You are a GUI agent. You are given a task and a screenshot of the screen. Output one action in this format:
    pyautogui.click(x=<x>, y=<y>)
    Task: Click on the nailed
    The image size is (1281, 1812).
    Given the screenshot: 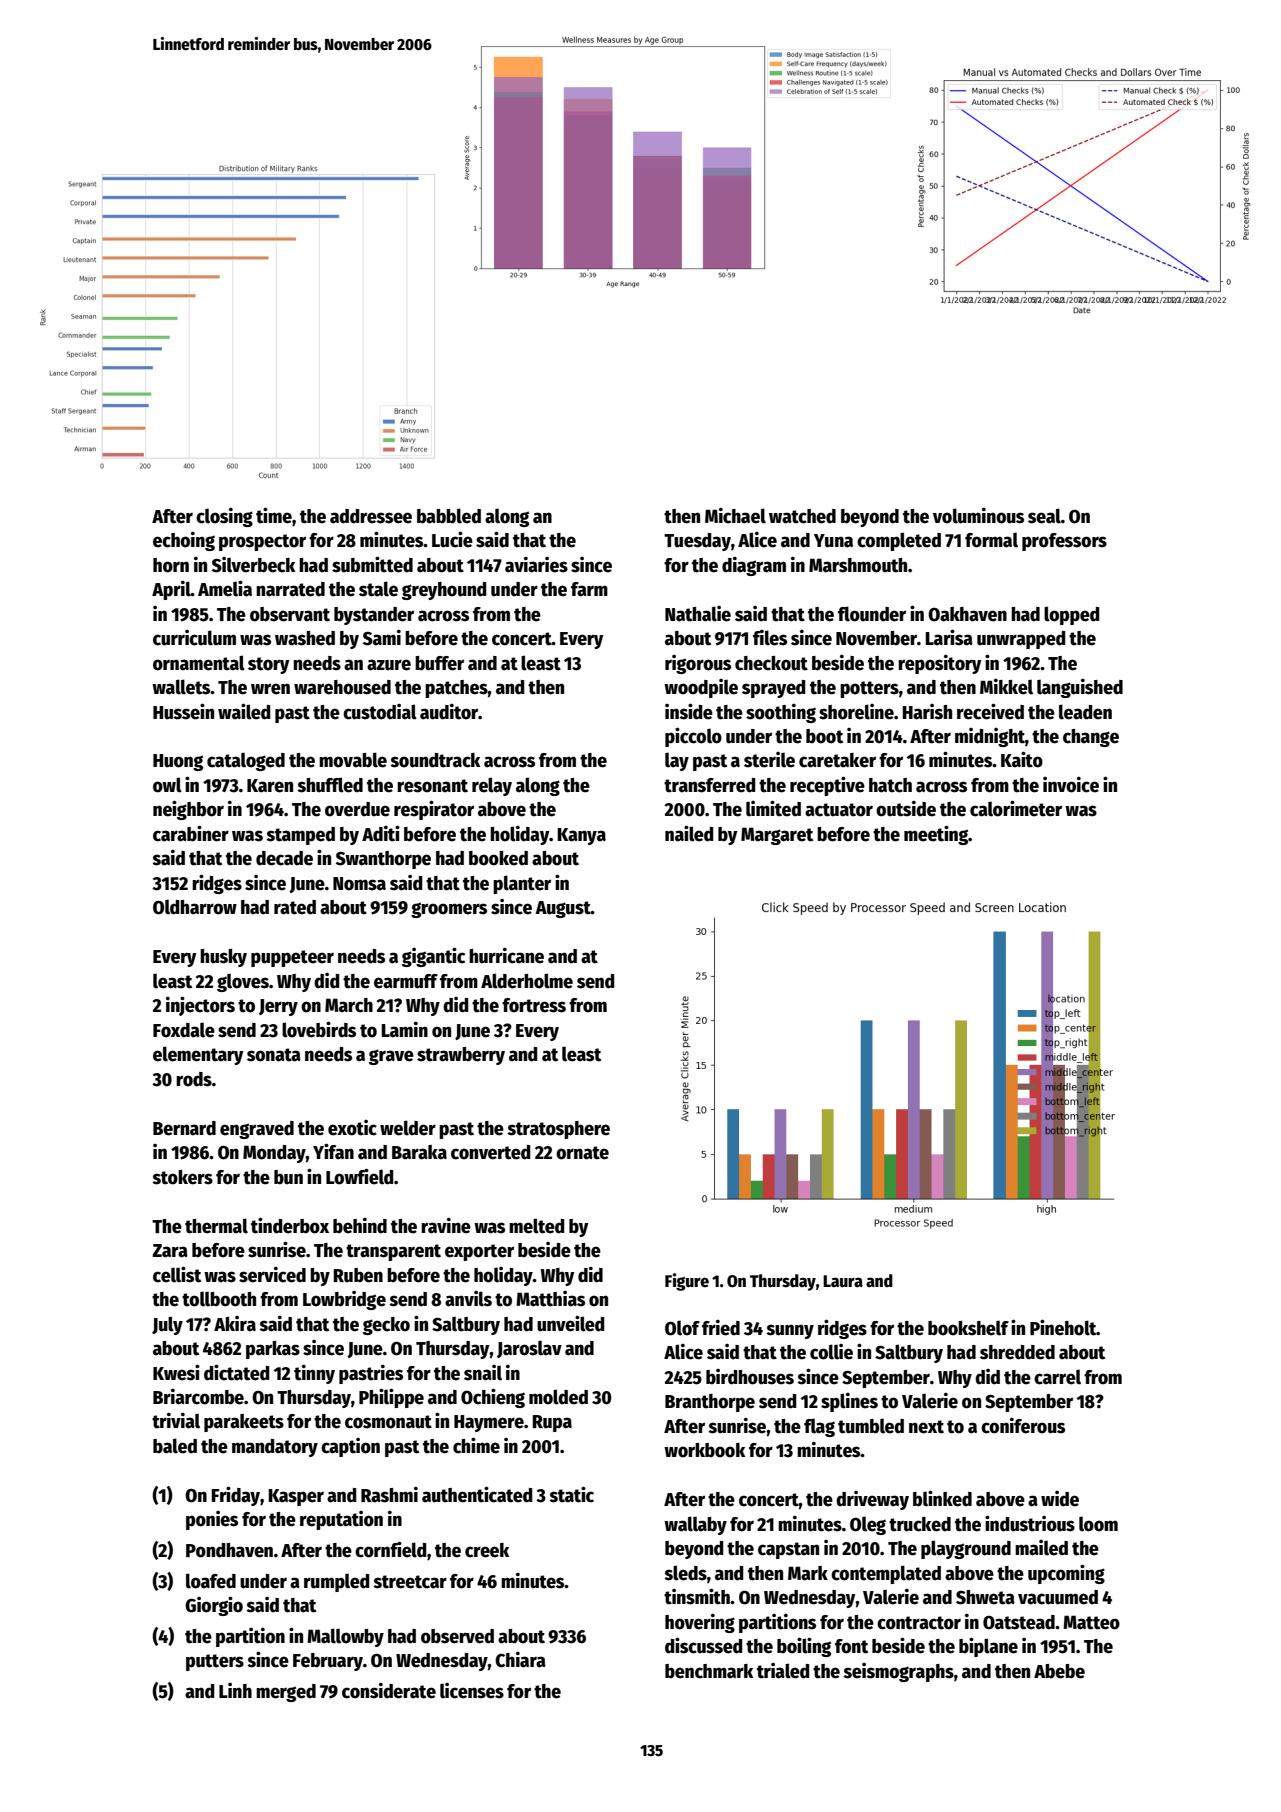 What is the action you would take?
    pyautogui.click(x=689, y=833)
